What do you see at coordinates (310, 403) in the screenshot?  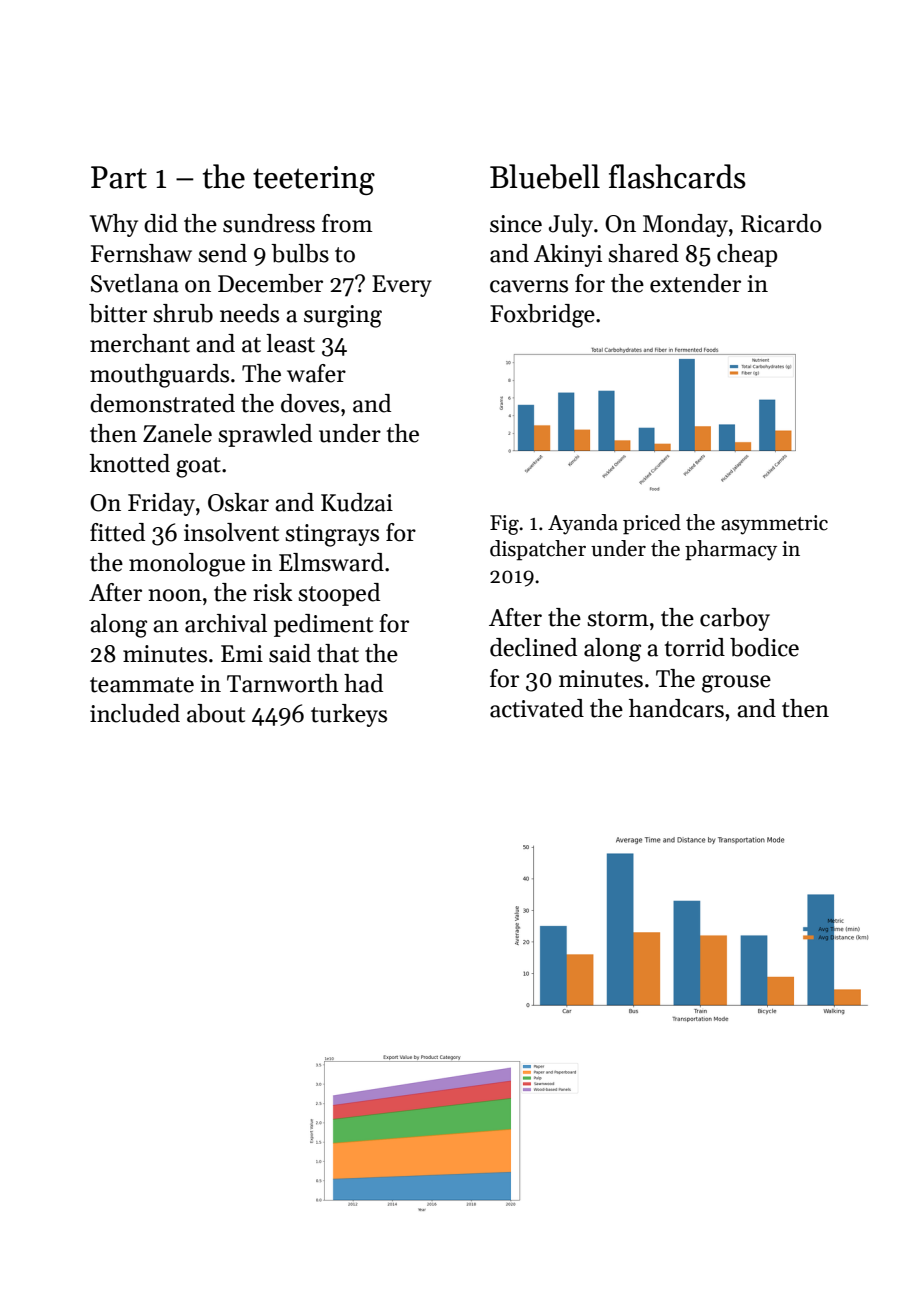 I see `doves` at bounding box center [310, 403].
